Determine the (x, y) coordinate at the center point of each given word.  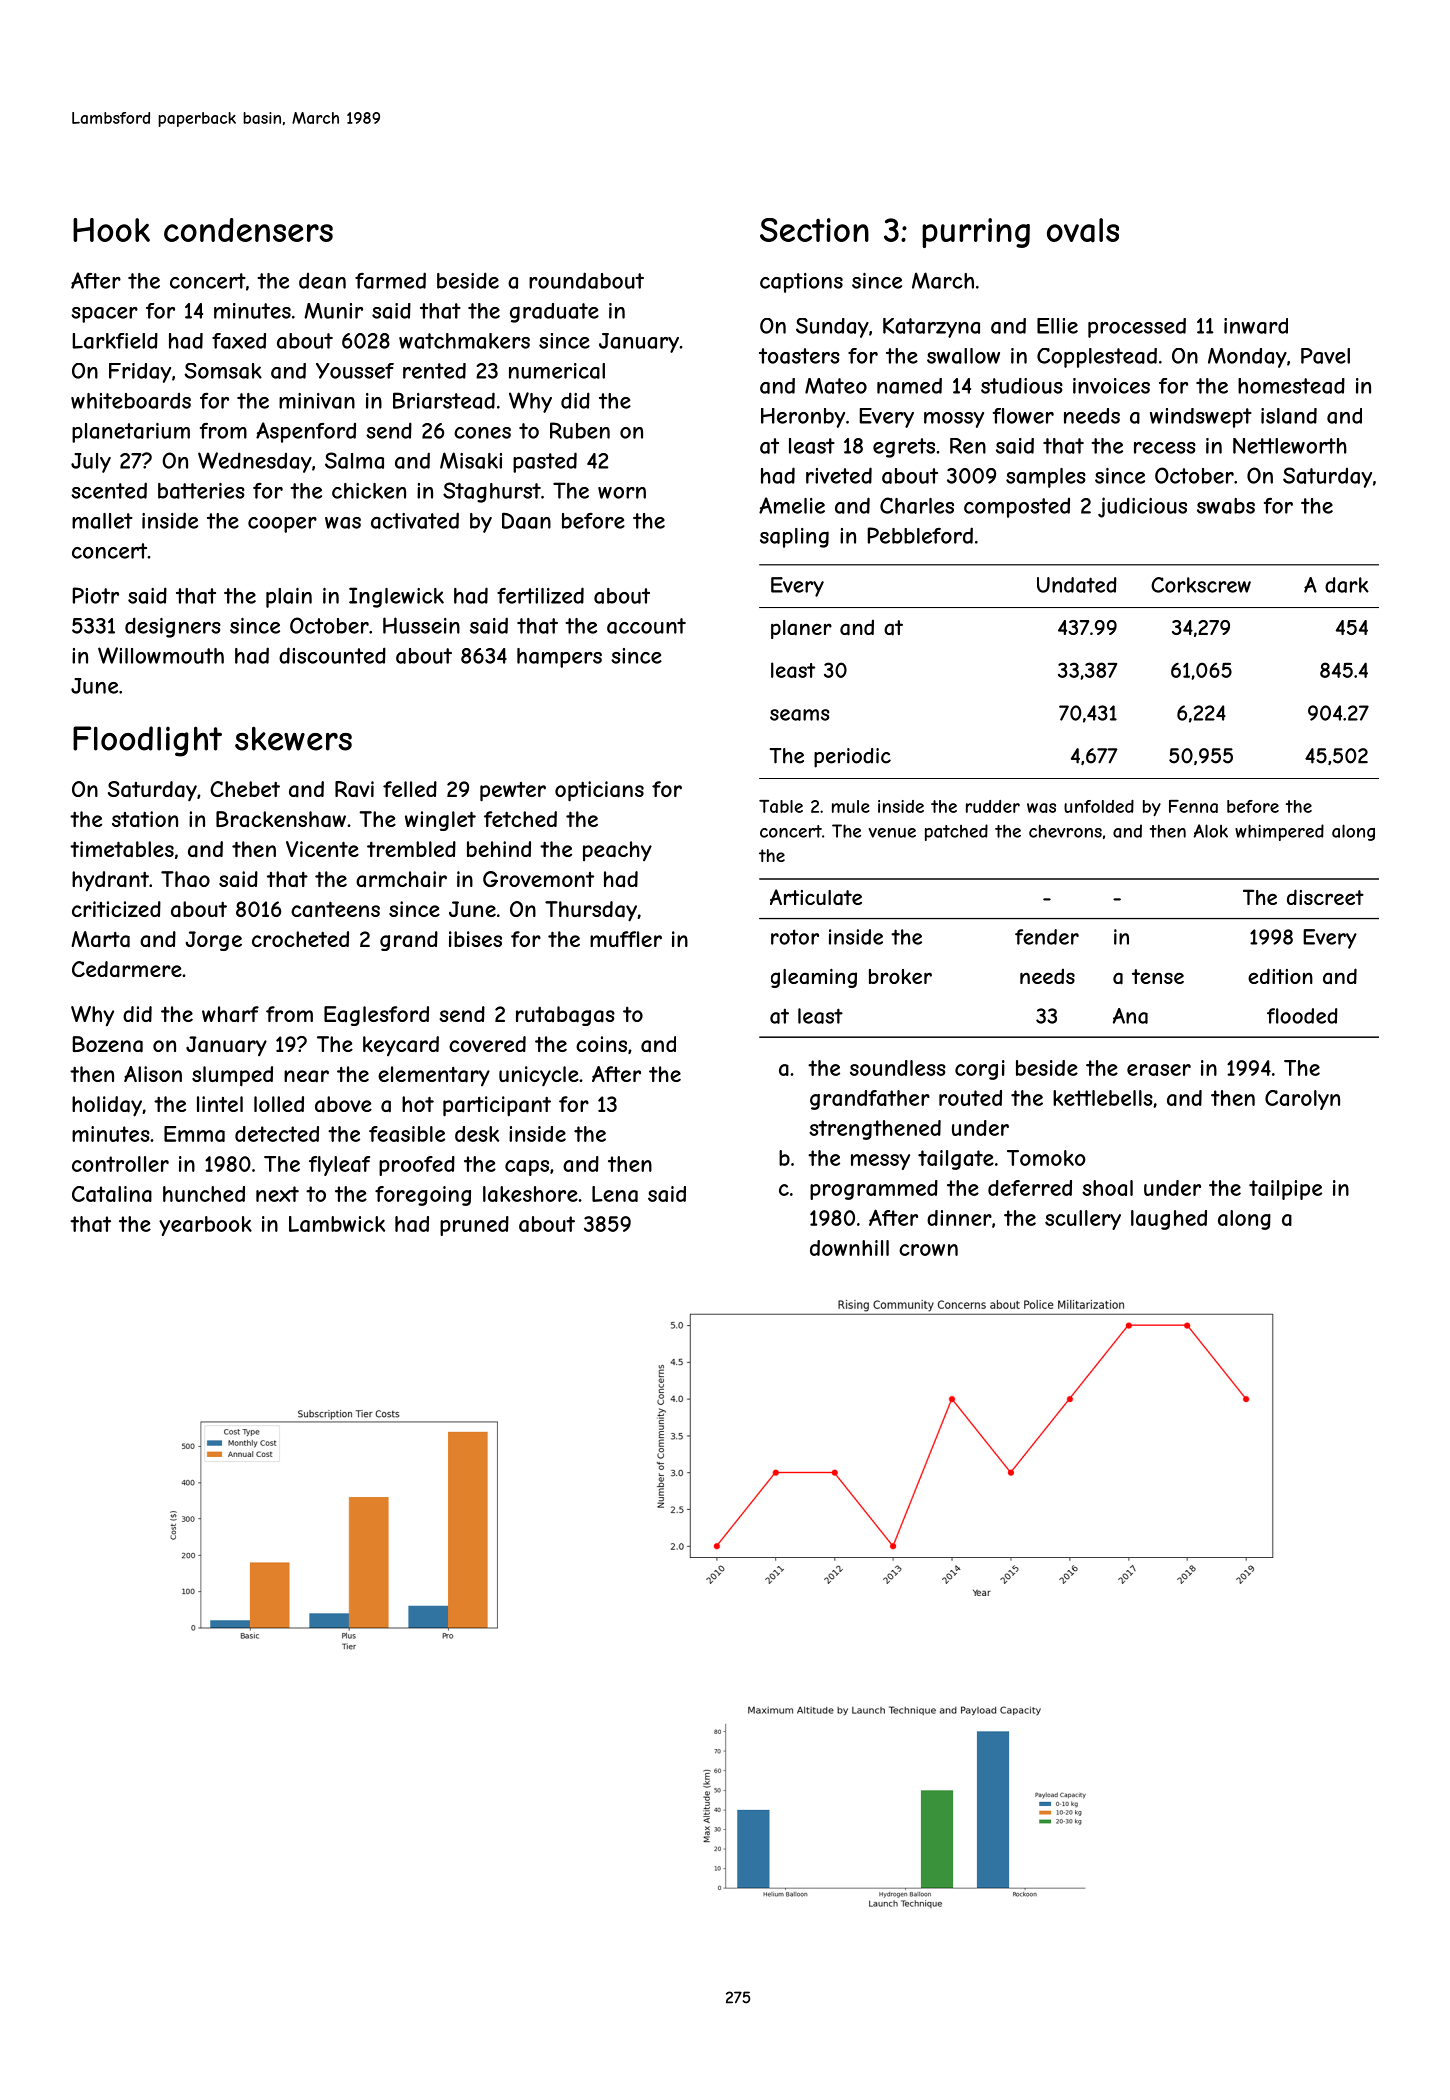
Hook (111, 230)
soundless (898, 1068)
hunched (204, 1194)
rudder (993, 806)
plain (289, 598)
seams (799, 715)
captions (801, 283)
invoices (1111, 386)
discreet (1325, 897)
